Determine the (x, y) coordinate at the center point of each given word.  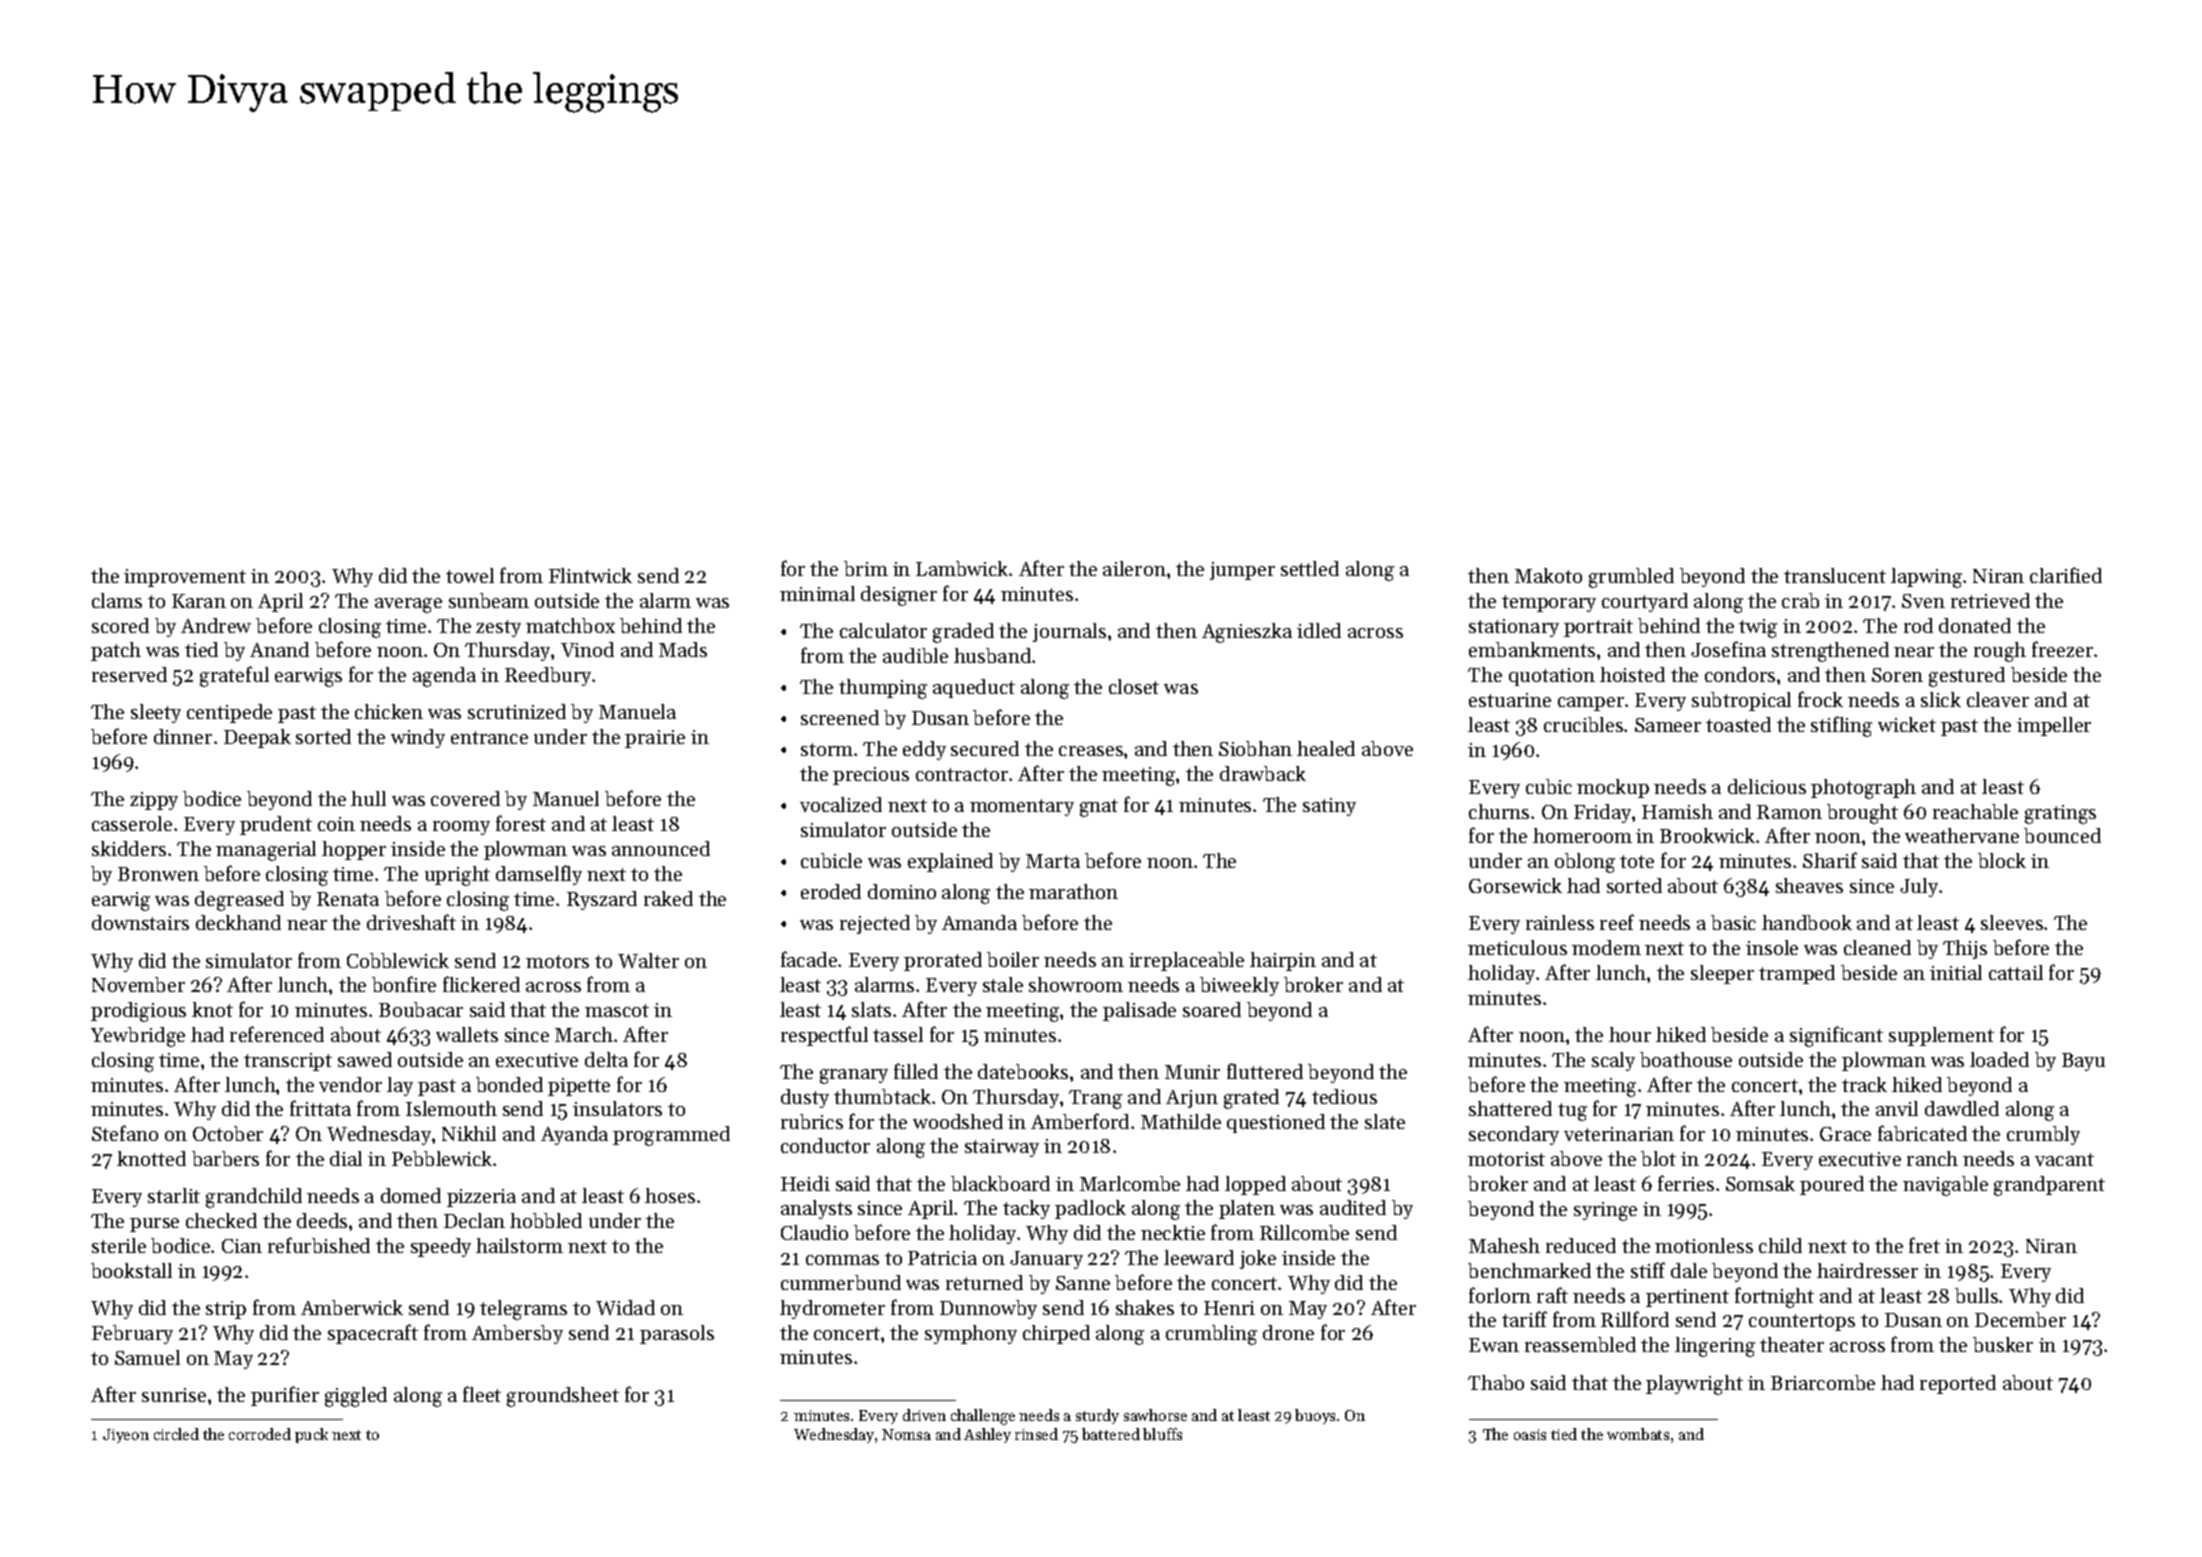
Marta (1053, 861)
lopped (1255, 1185)
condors (1740, 674)
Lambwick (962, 568)
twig (1758, 628)
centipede (229, 713)
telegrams (523, 1310)
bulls (1976, 1295)
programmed (671, 1136)
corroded (260, 1434)
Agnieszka (1247, 633)
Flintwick (590, 575)
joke (1258, 1259)
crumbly (2043, 1135)
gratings (2060, 814)
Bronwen (158, 874)
